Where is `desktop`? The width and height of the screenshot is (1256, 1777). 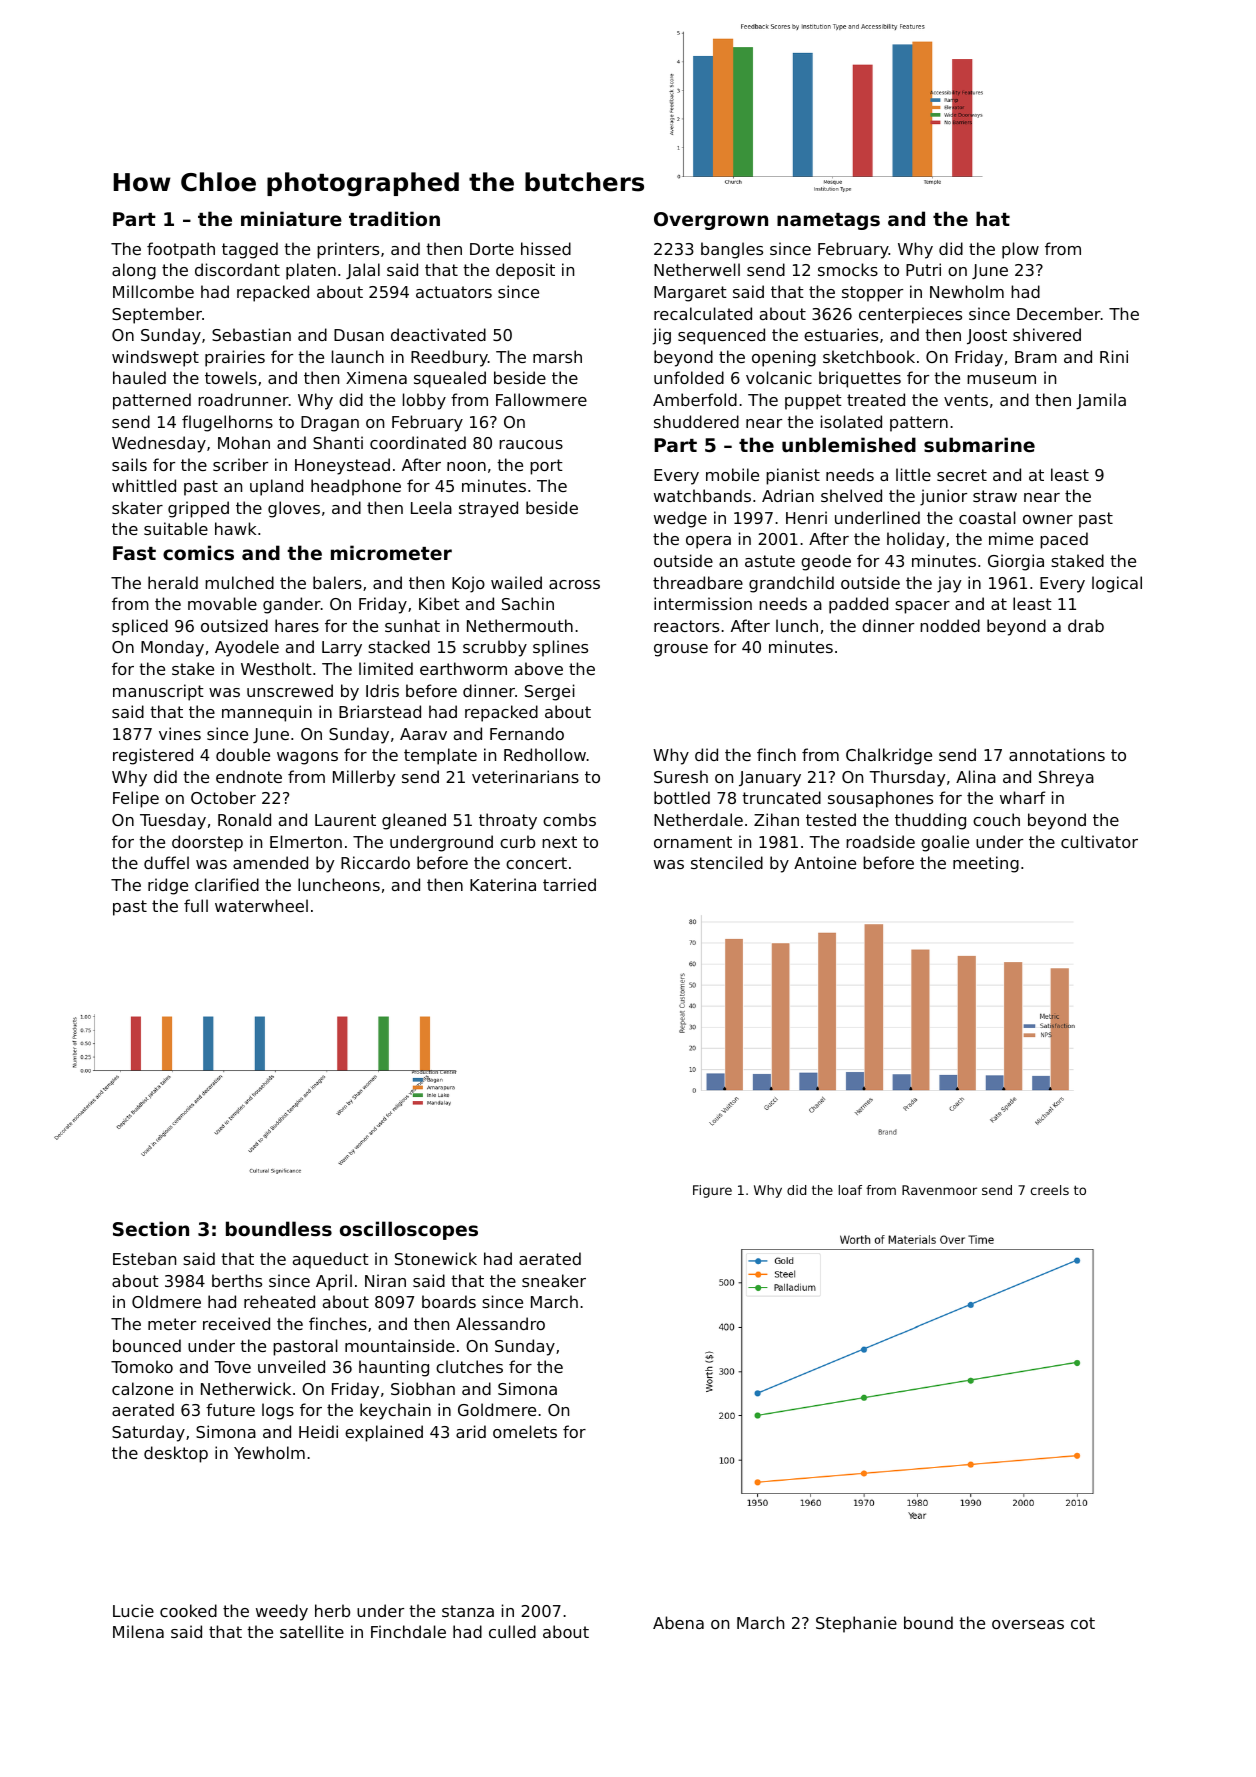
desktop is located at coordinates (176, 1454).
